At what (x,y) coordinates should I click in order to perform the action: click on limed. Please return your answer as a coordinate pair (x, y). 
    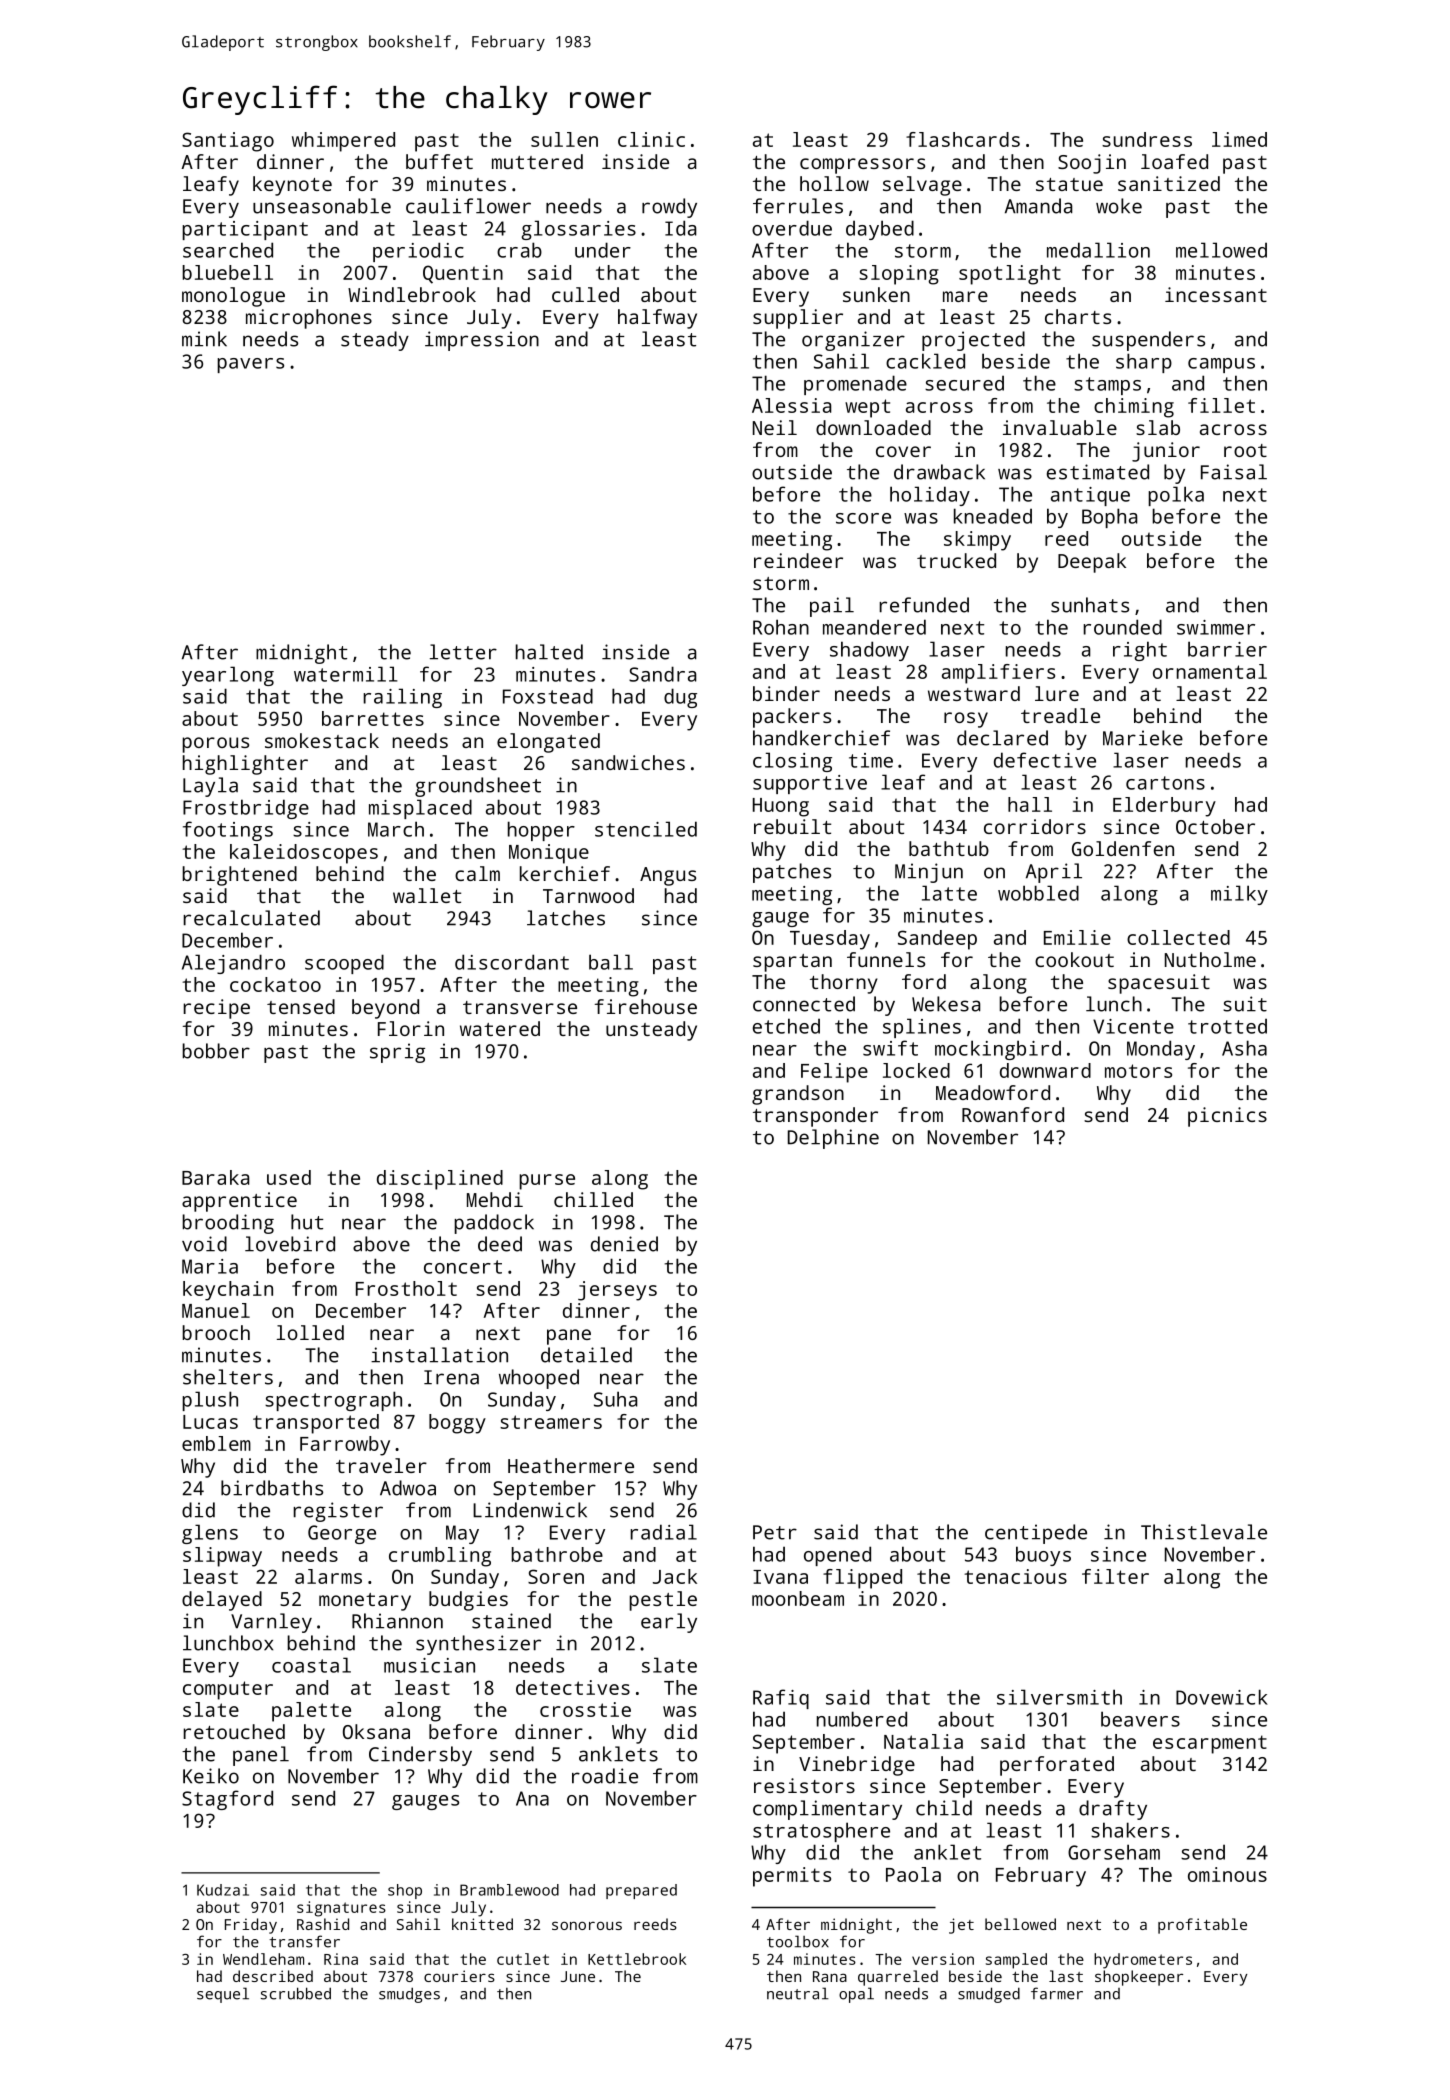
    Looking at the image, I should click on (1239, 139).
